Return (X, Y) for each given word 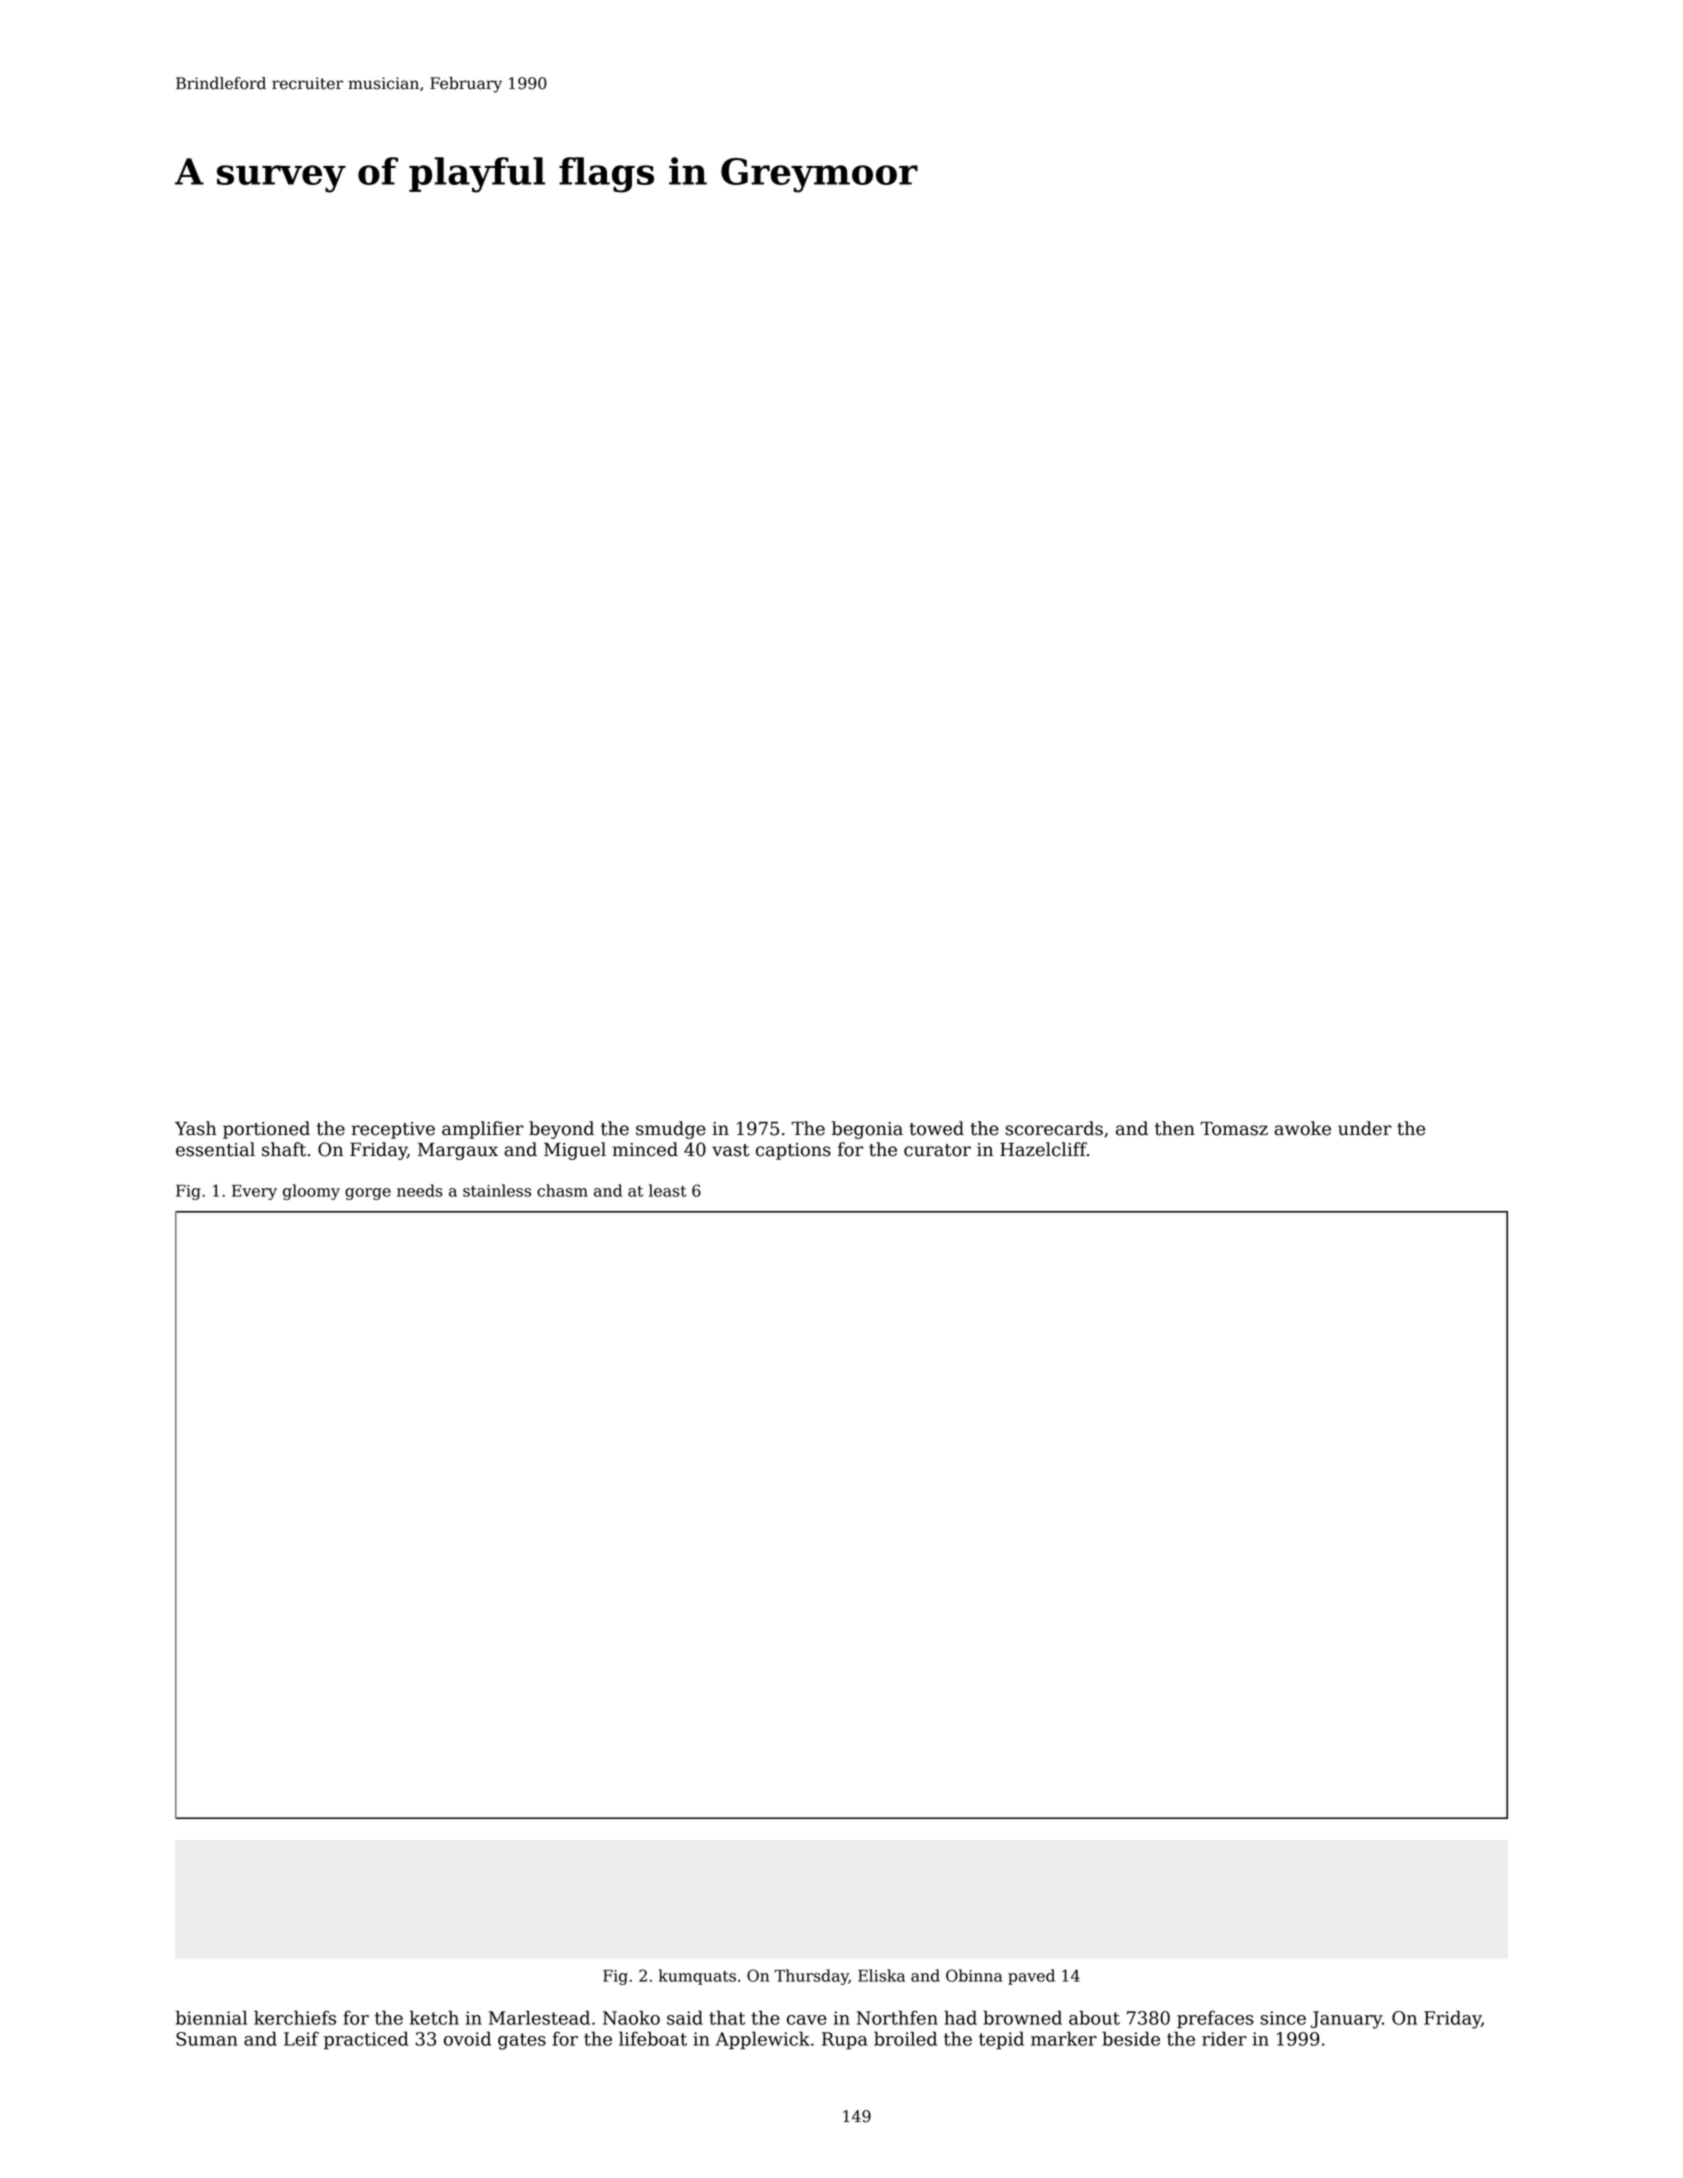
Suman (207, 2039)
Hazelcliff (1043, 1149)
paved (1031, 1977)
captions (793, 1151)
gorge (368, 1194)
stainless (497, 1190)
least (668, 1190)
